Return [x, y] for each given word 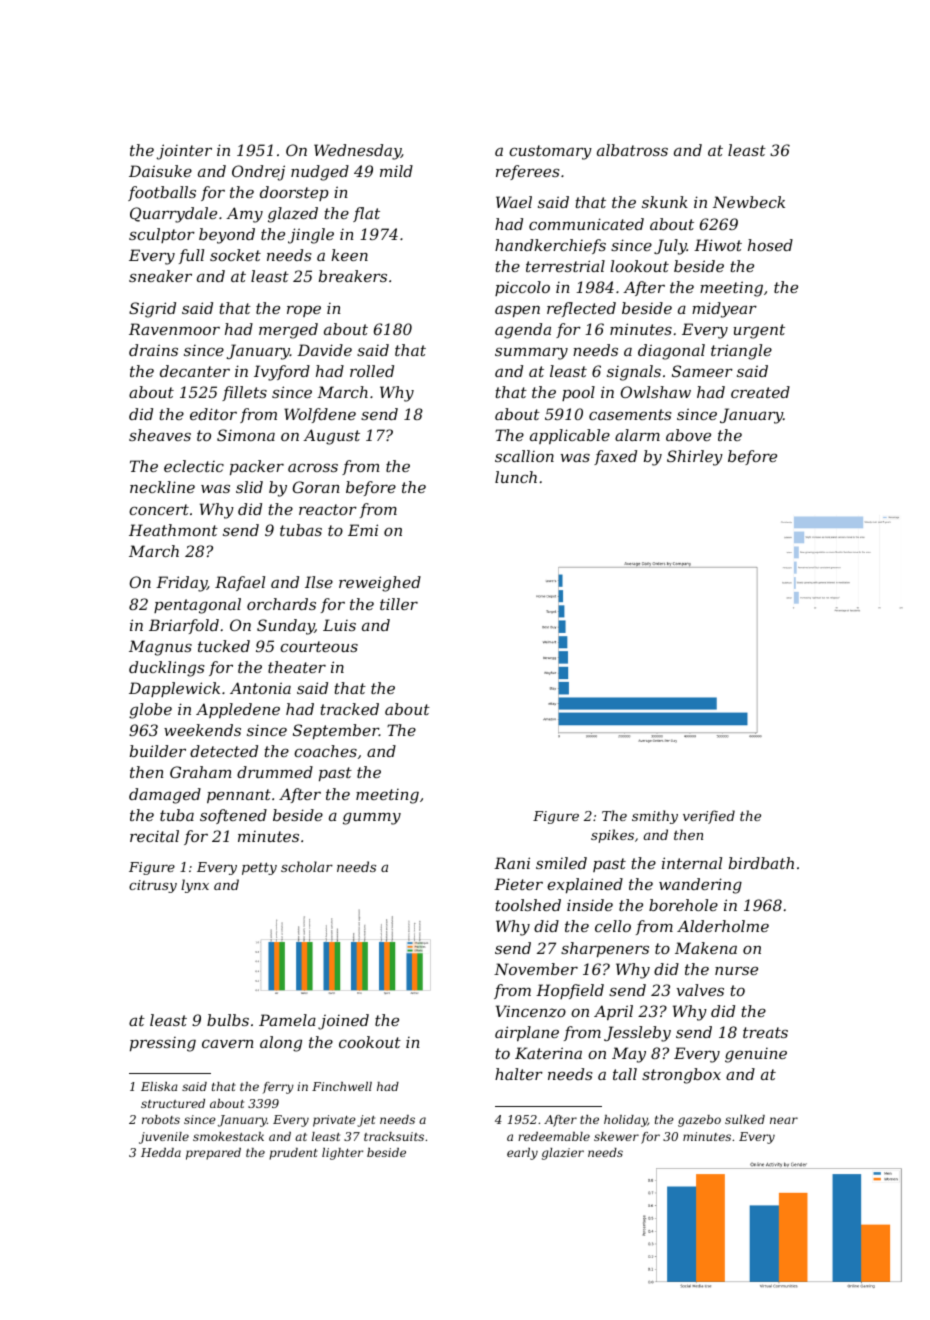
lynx [195, 886]
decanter [195, 371]
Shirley [695, 458]
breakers [353, 276]
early [522, 1154]
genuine [756, 1055]
